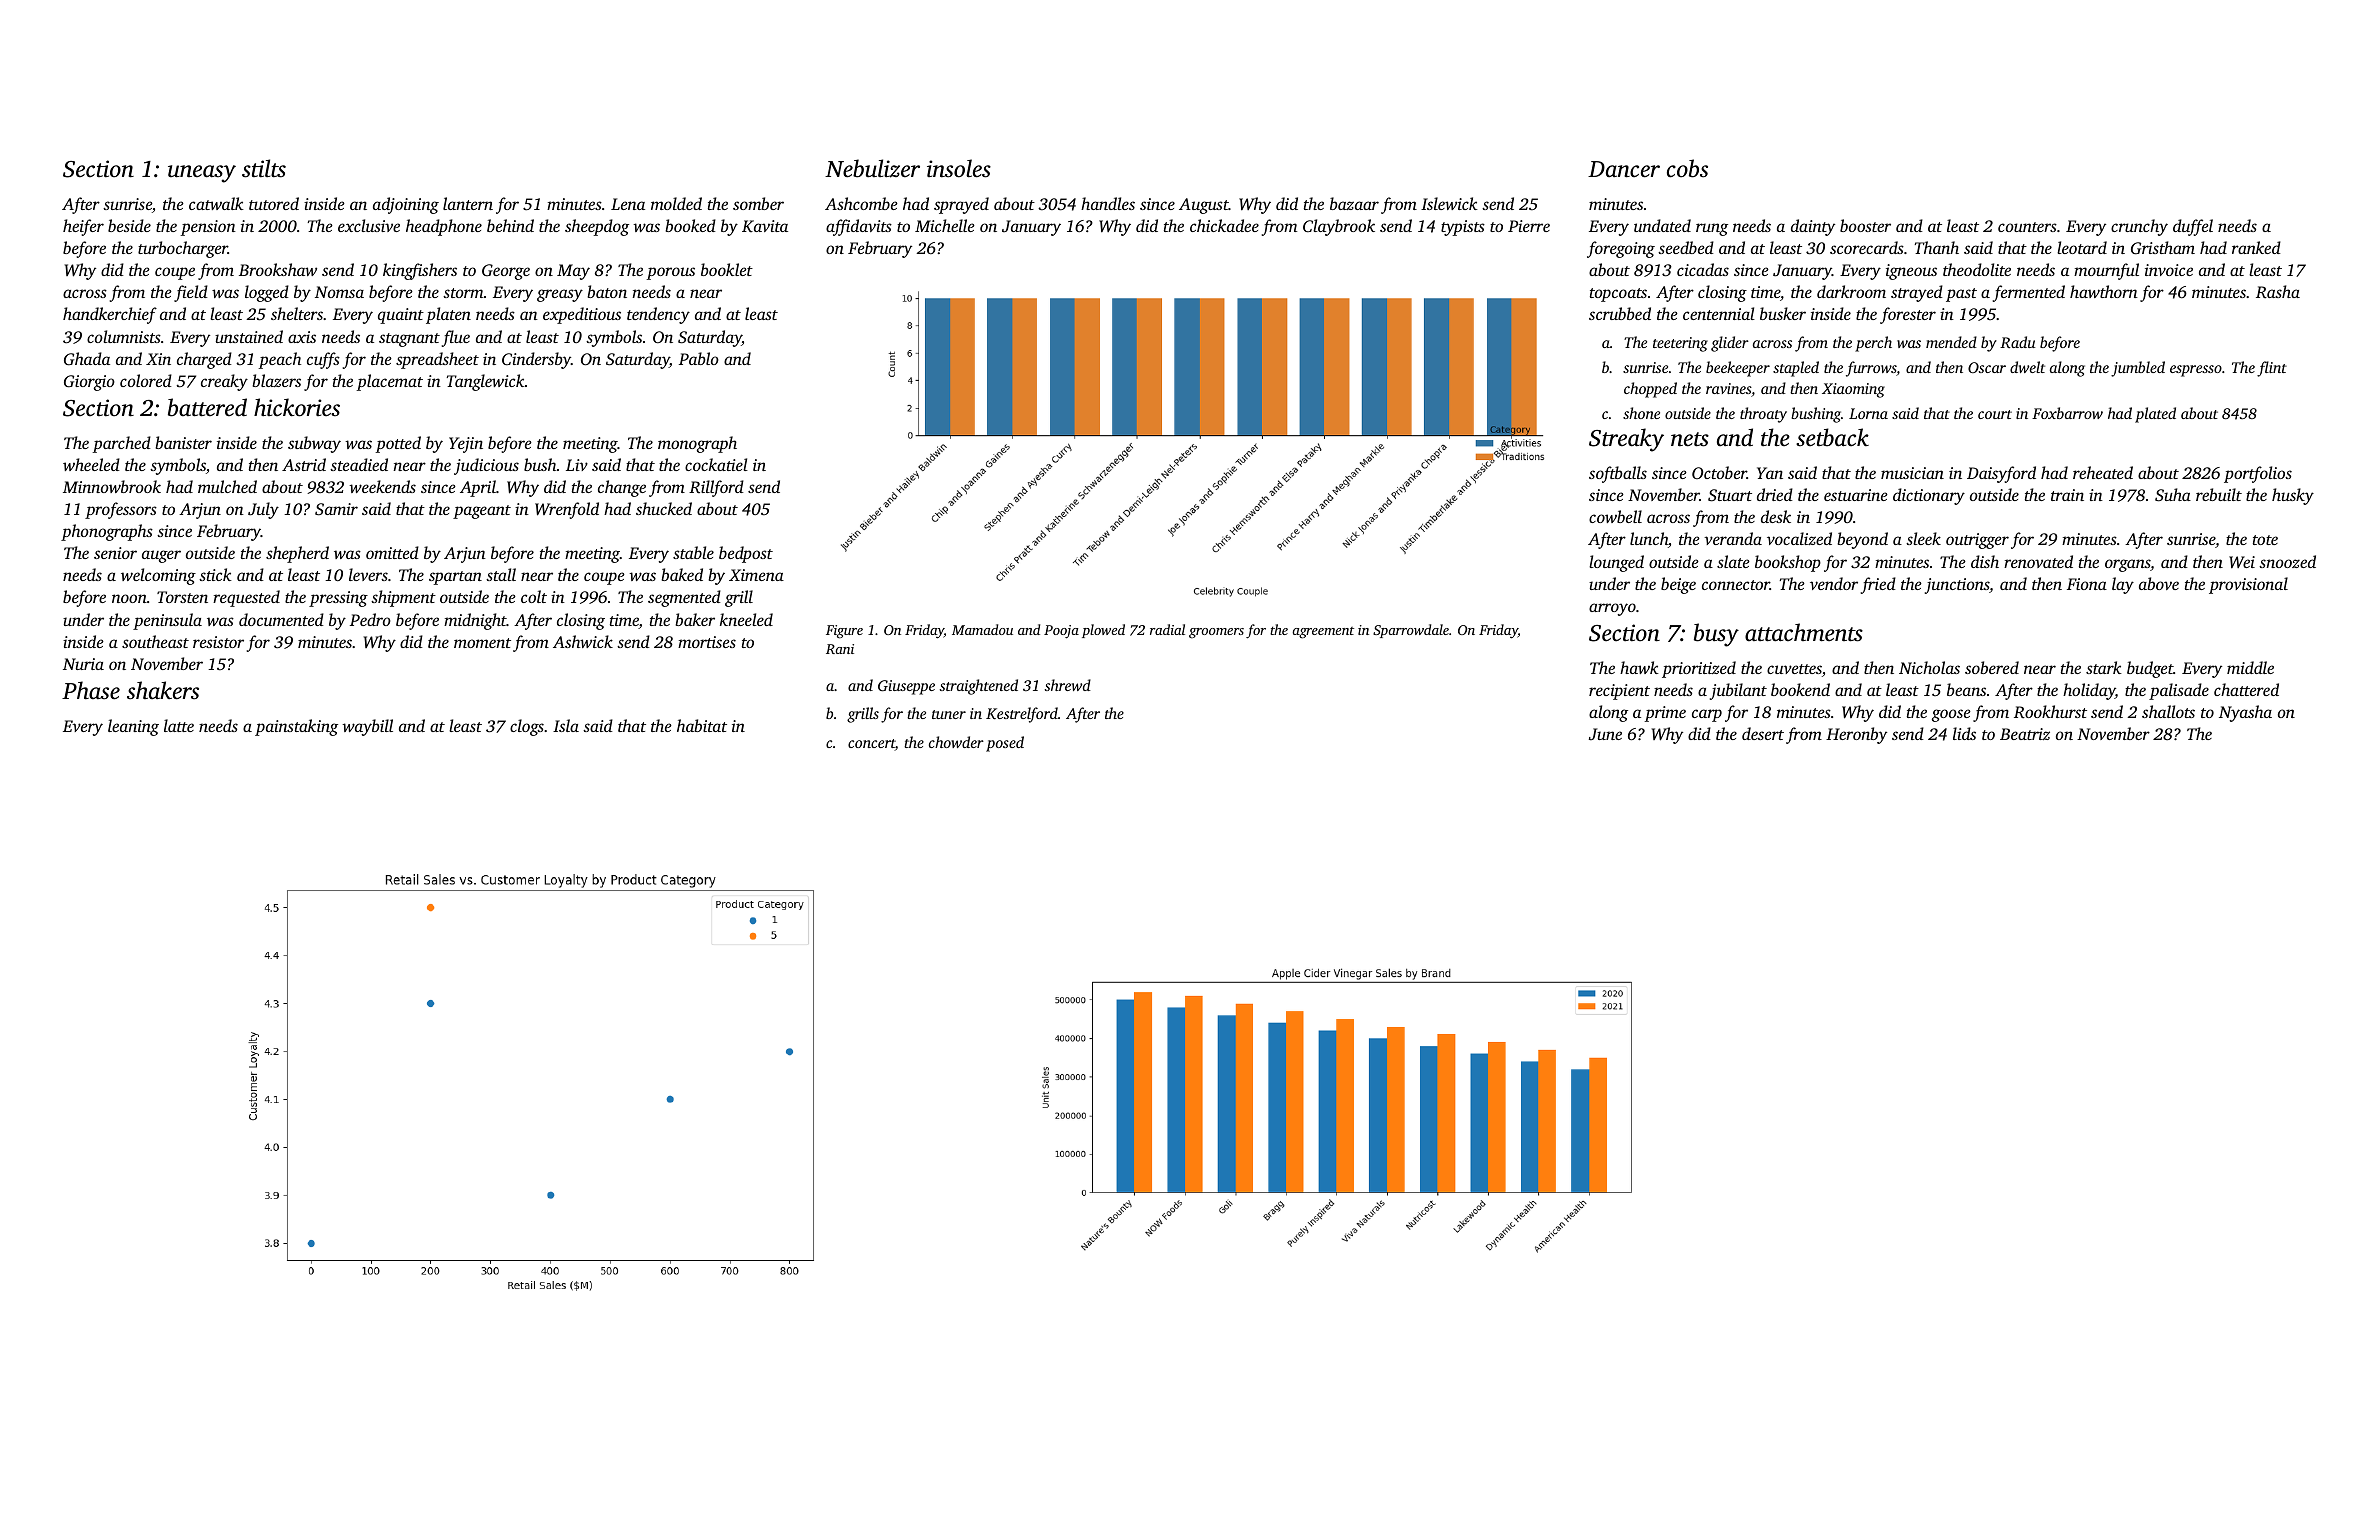 The height and width of the screenshot is (1540, 2380). I want to click on musician, so click(1912, 473).
